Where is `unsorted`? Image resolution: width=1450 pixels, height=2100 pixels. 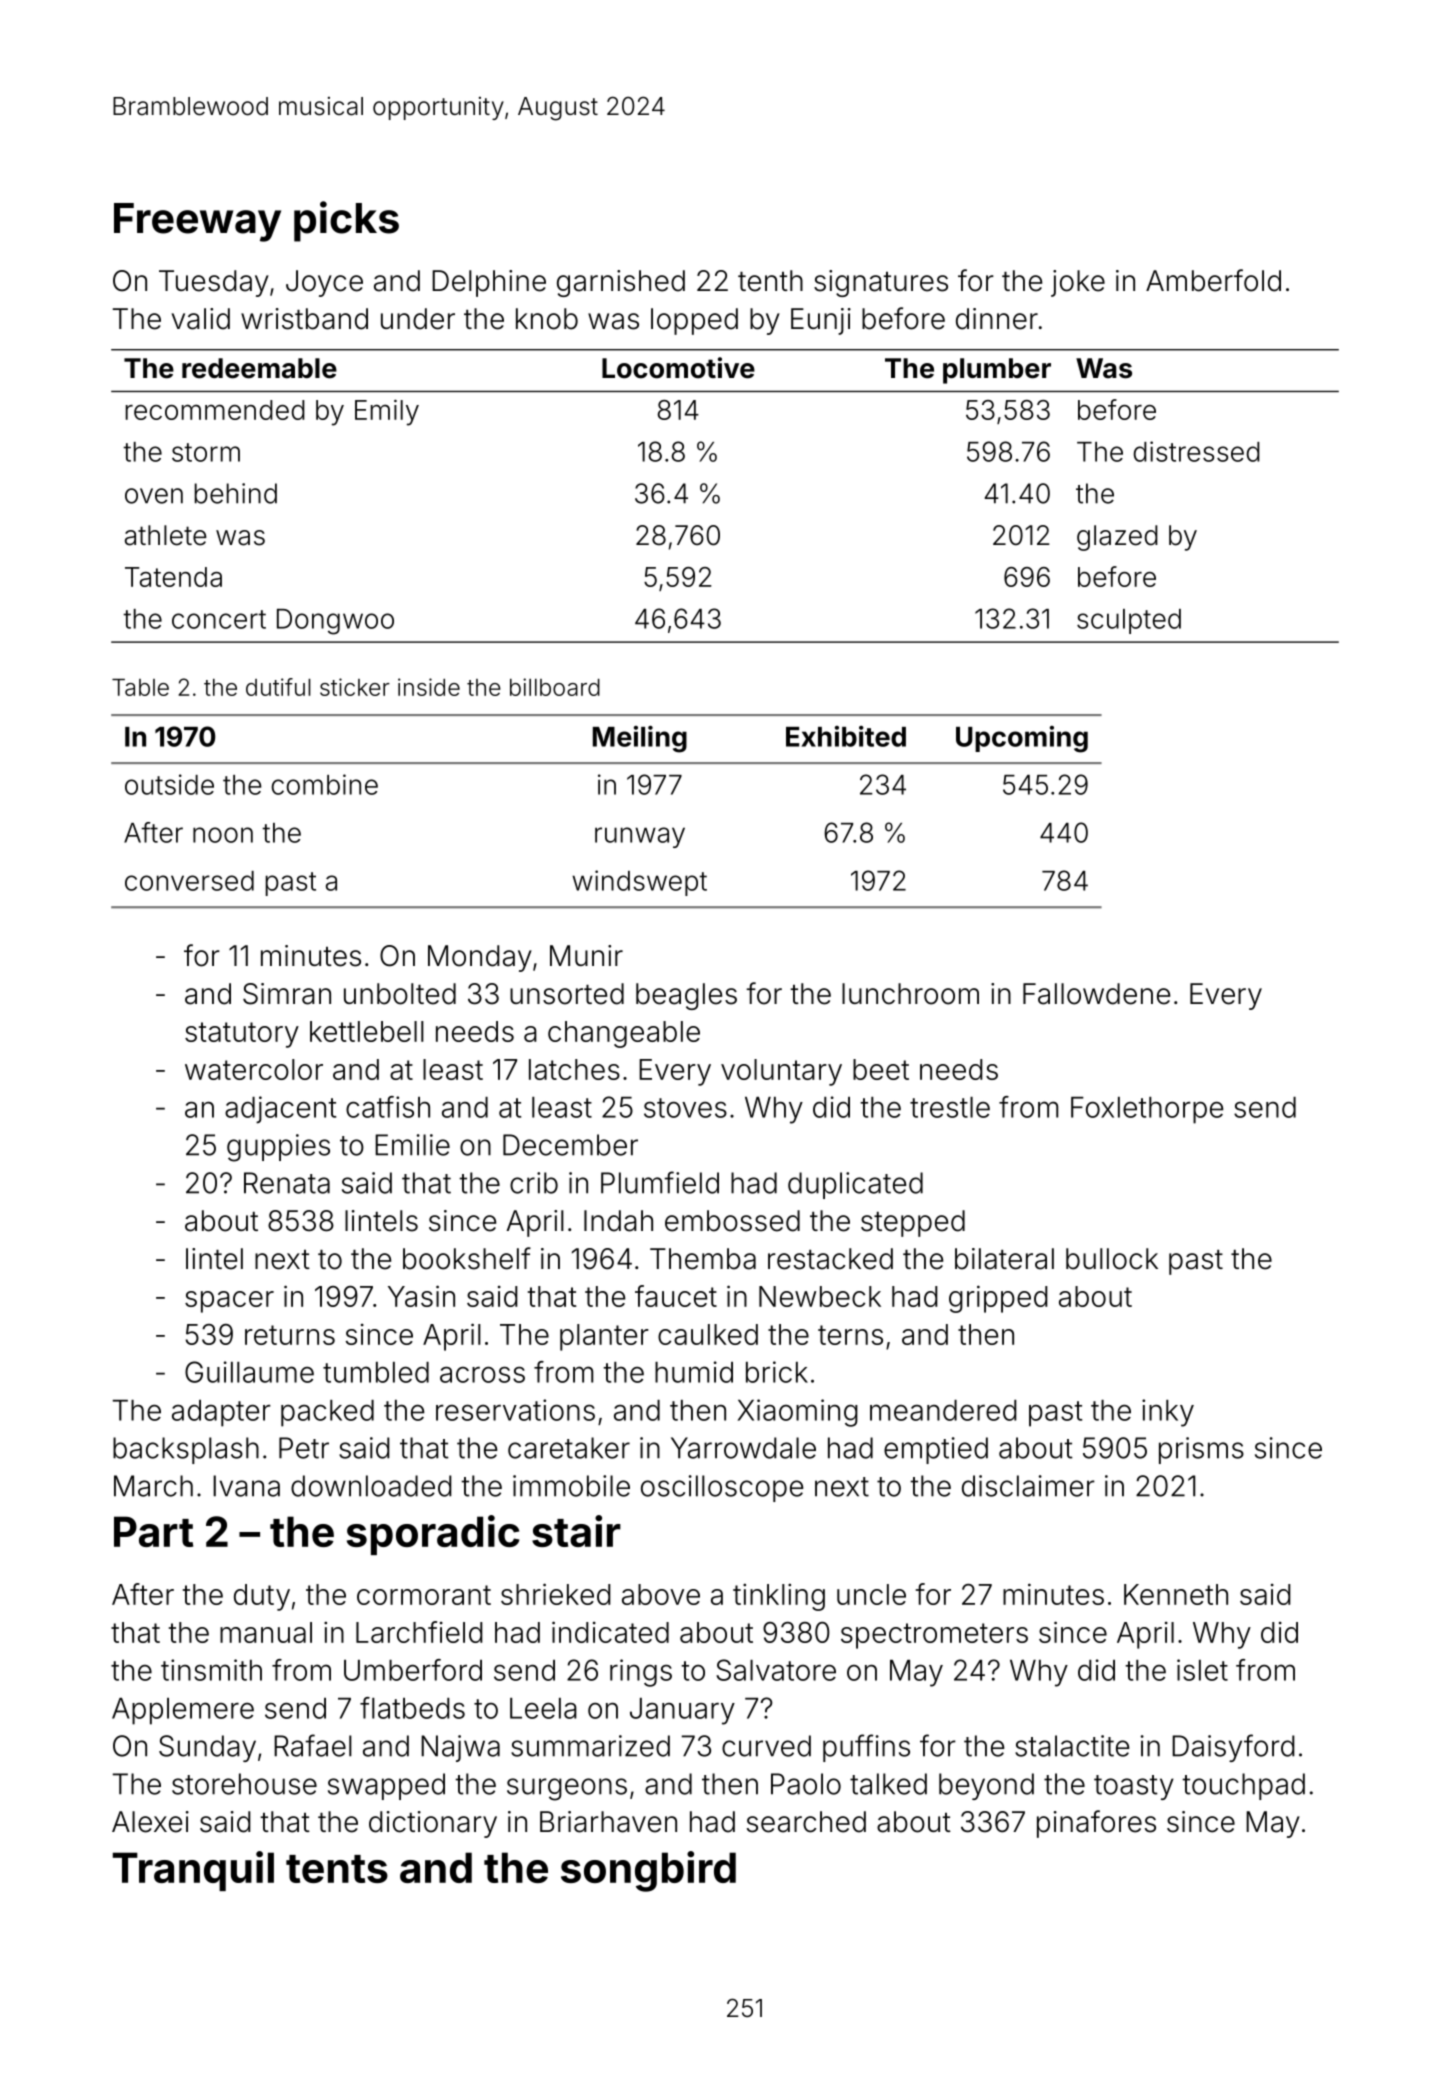 unsorted is located at coordinates (567, 994).
